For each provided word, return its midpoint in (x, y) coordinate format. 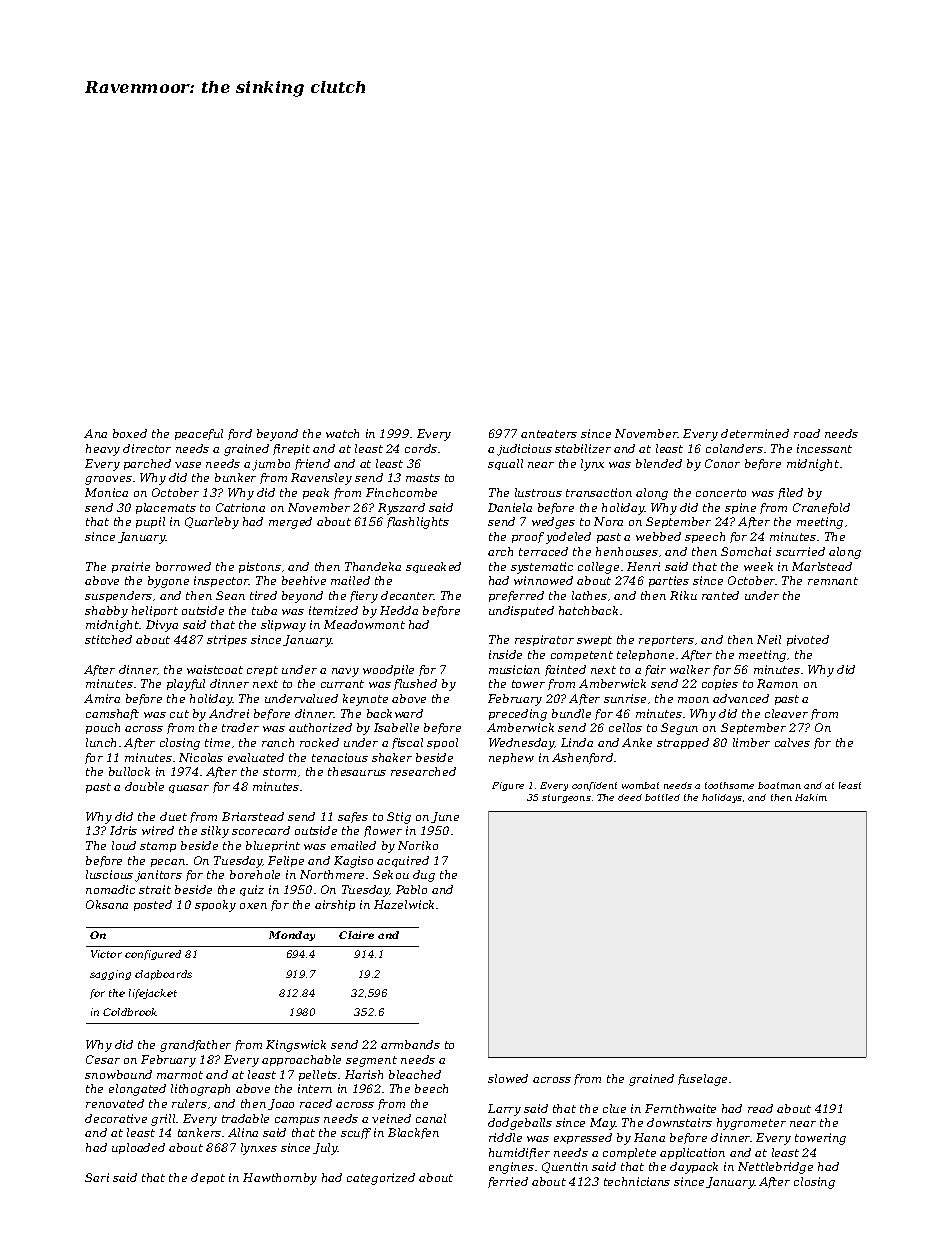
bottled (662, 797)
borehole (255, 874)
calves (792, 742)
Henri (643, 566)
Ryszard (401, 509)
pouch (103, 728)
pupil (150, 522)
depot (208, 1178)
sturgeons (566, 798)
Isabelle (396, 727)
